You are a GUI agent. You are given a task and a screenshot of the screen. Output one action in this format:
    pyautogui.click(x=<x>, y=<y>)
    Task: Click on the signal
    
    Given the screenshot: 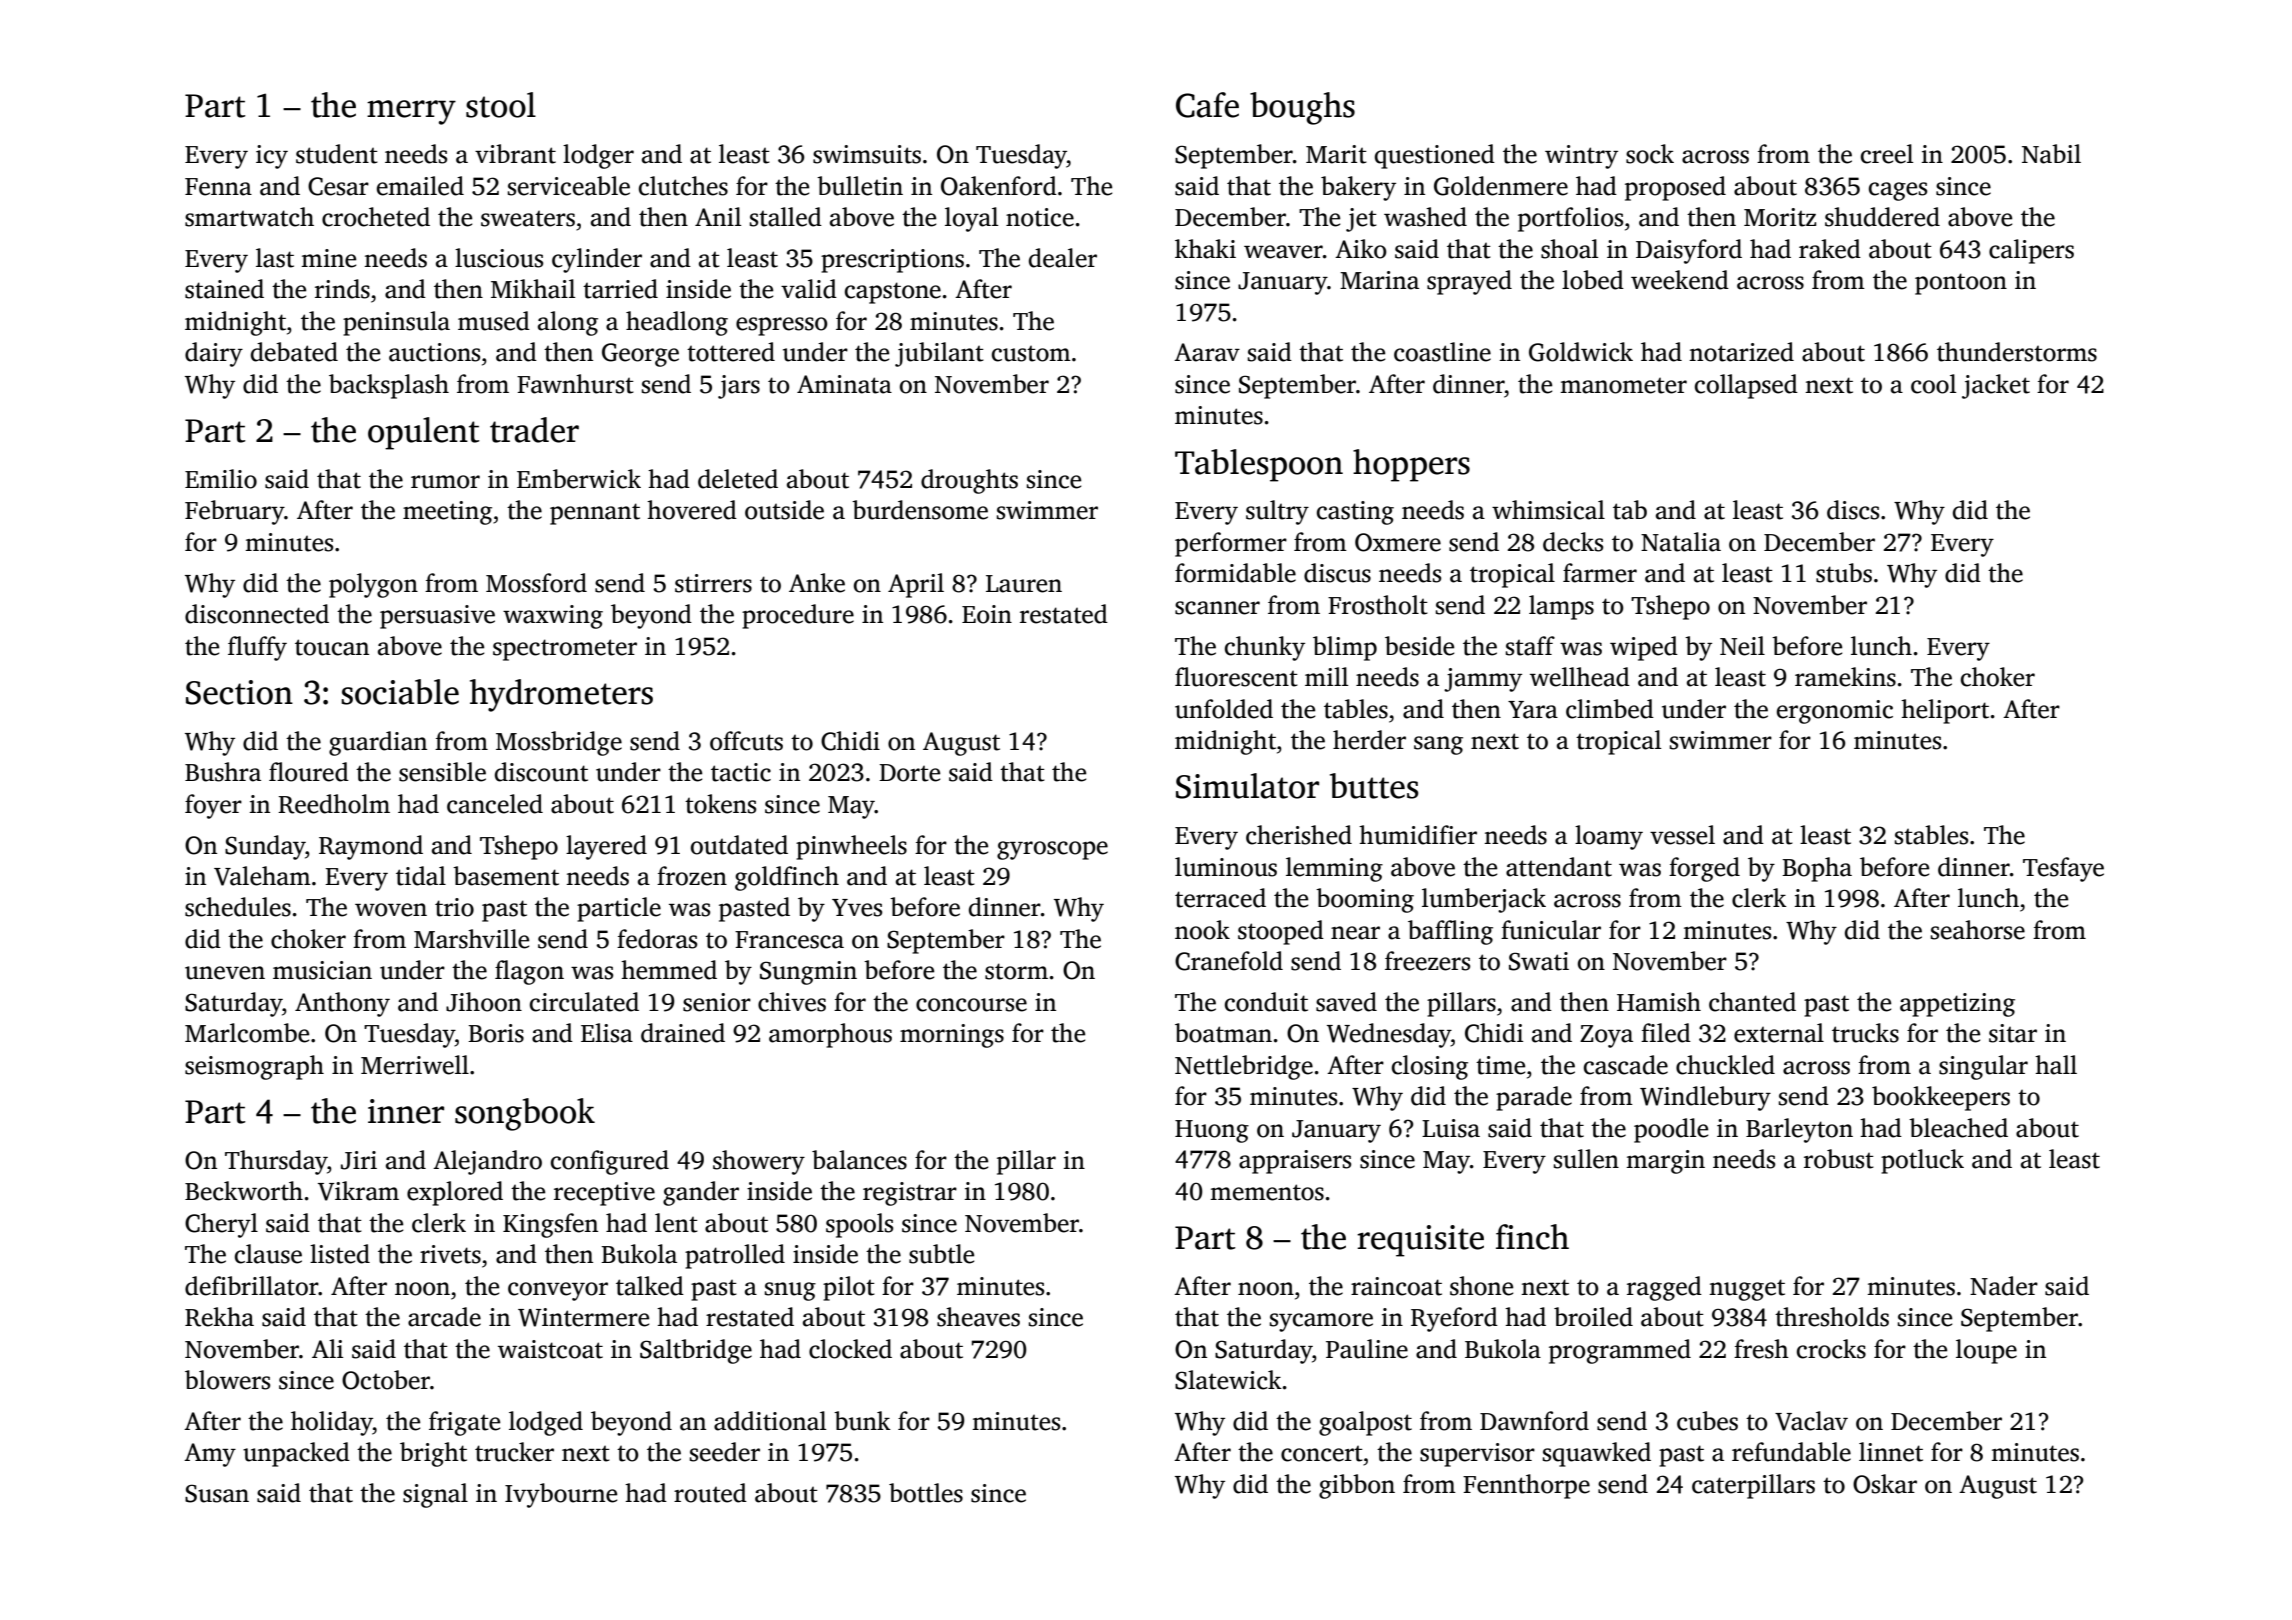 What is the action you would take?
    pyautogui.click(x=435, y=1495)
